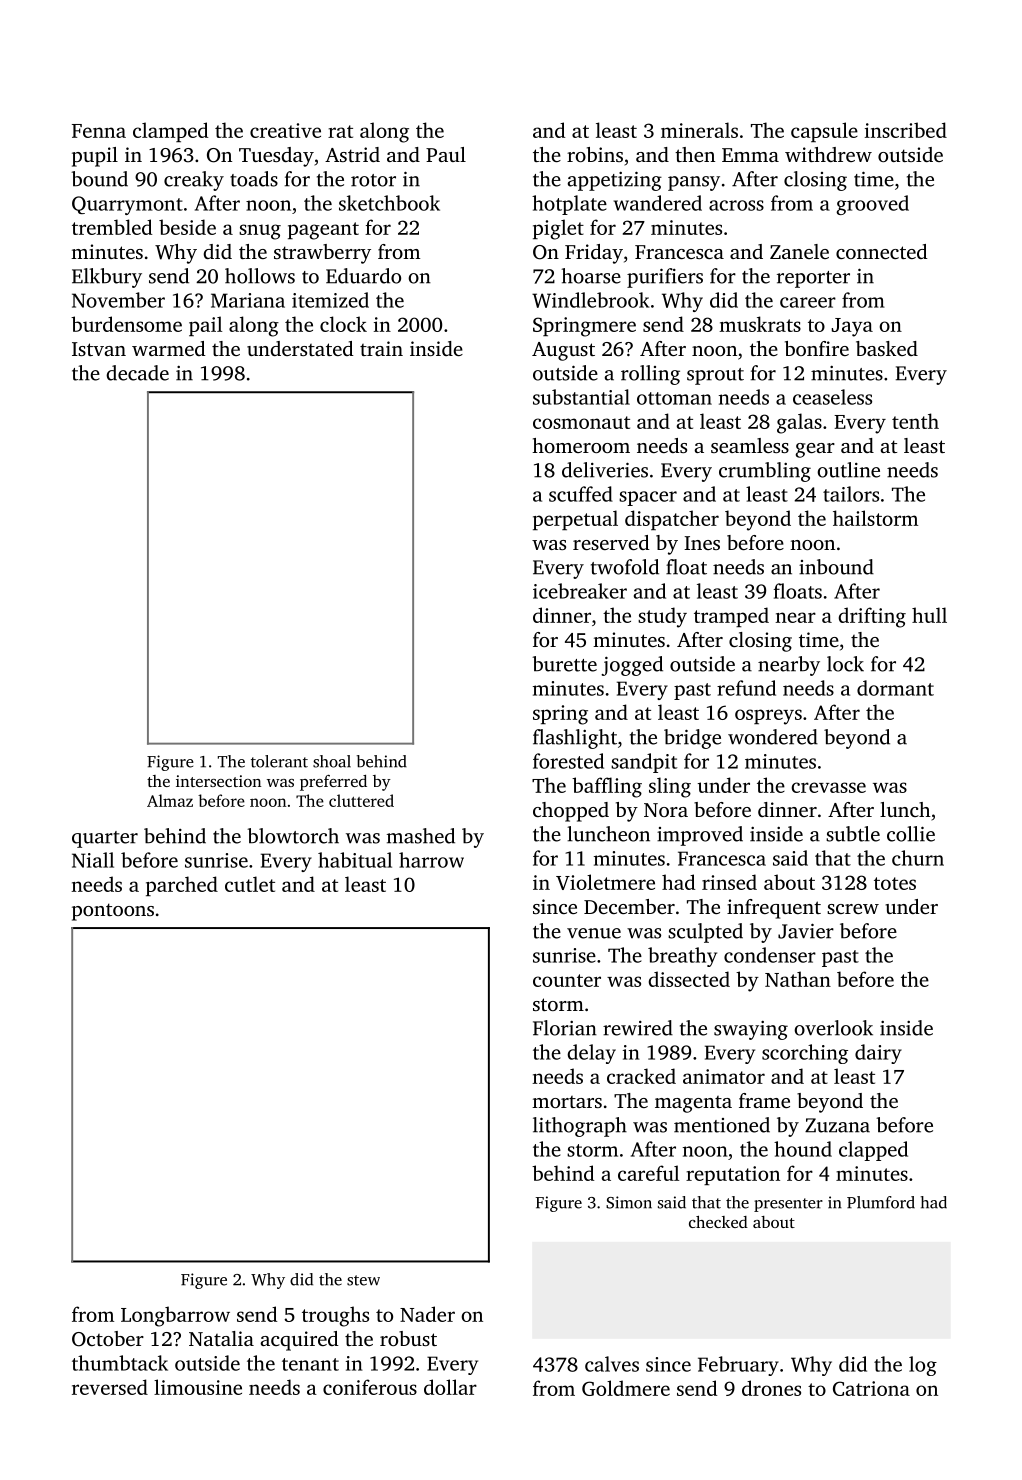  What do you see at coordinates (694, 183) in the image?
I see `pansy` at bounding box center [694, 183].
